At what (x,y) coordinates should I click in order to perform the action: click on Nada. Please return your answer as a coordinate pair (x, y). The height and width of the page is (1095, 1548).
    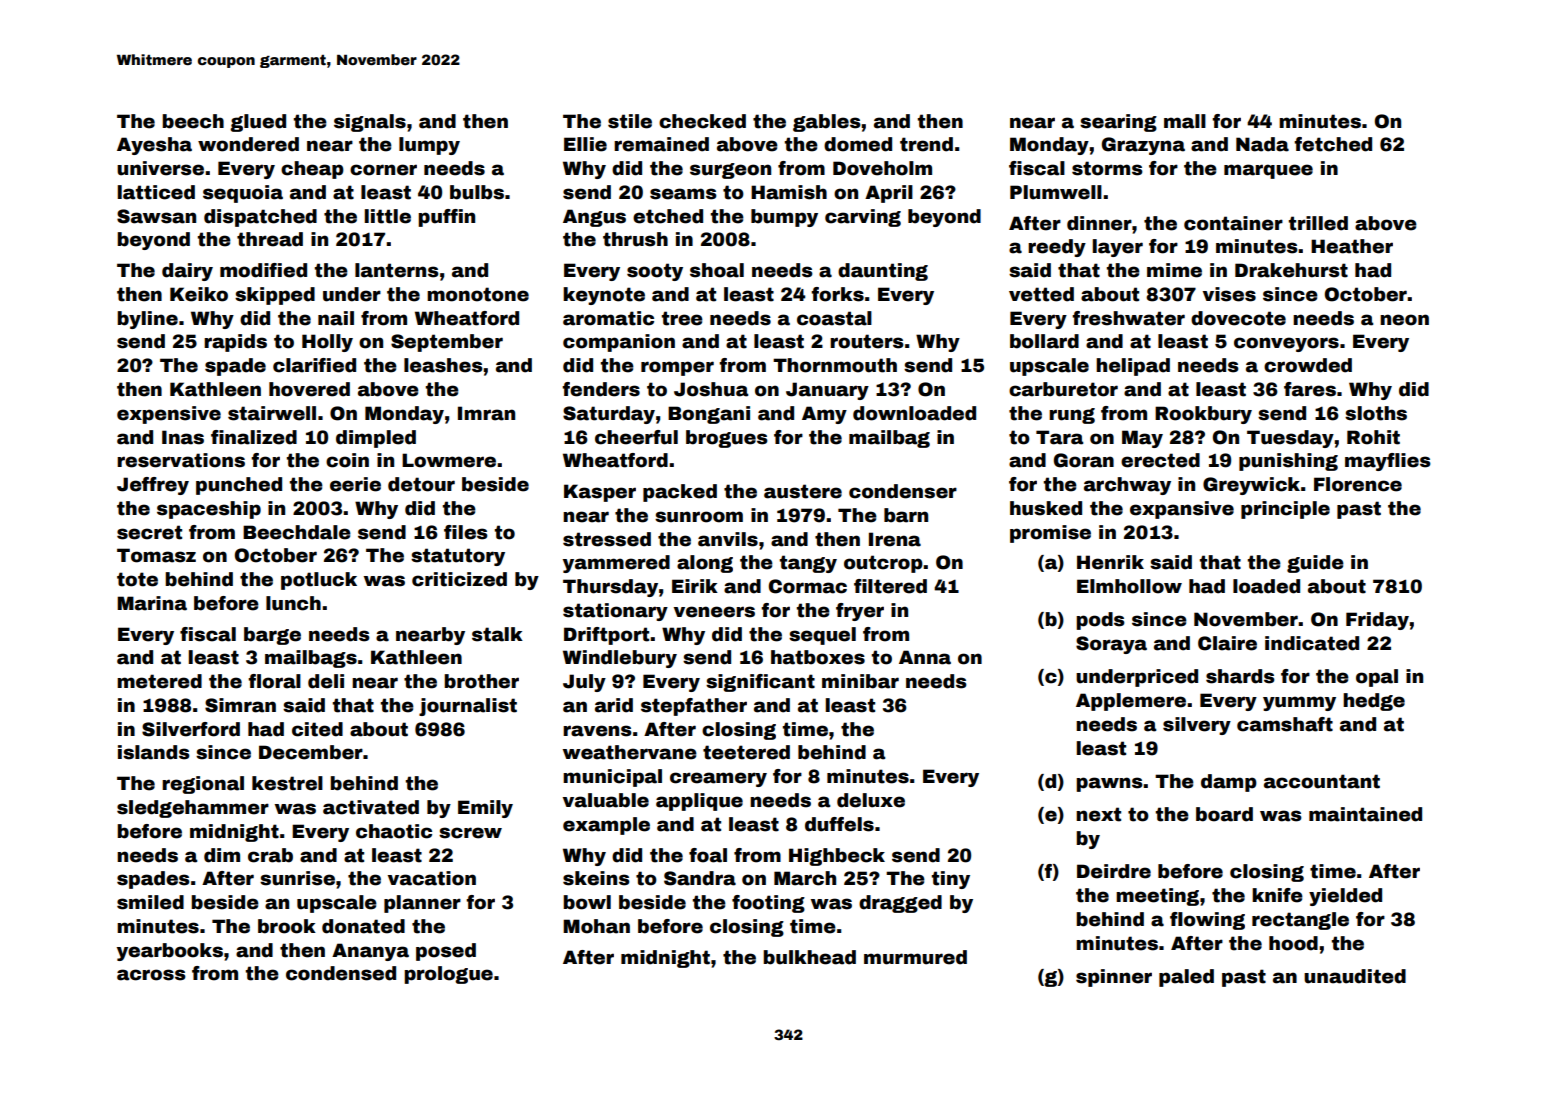
    Looking at the image, I should click on (1262, 144).
